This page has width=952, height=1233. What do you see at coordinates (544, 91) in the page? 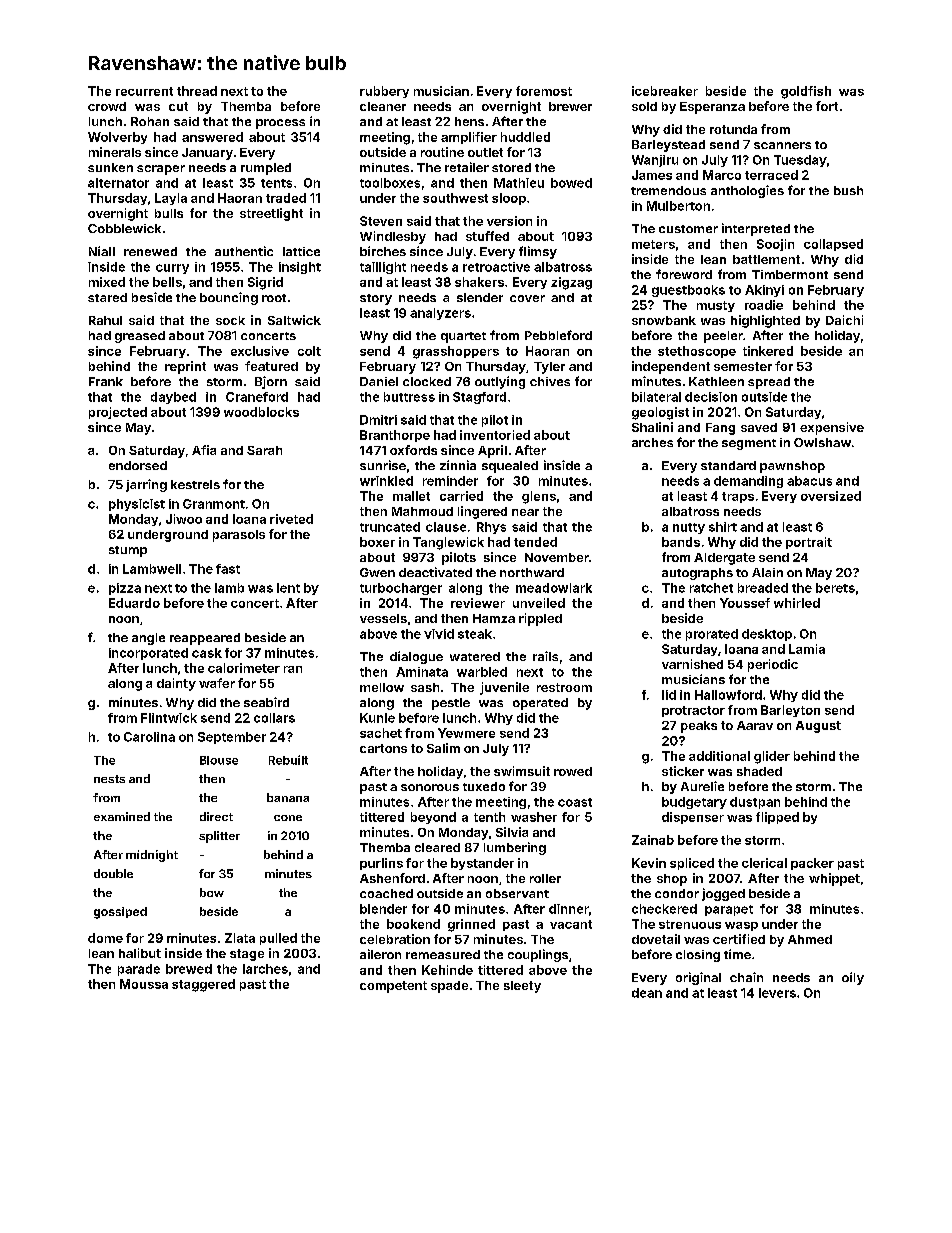
I see `foremost` at bounding box center [544, 91].
